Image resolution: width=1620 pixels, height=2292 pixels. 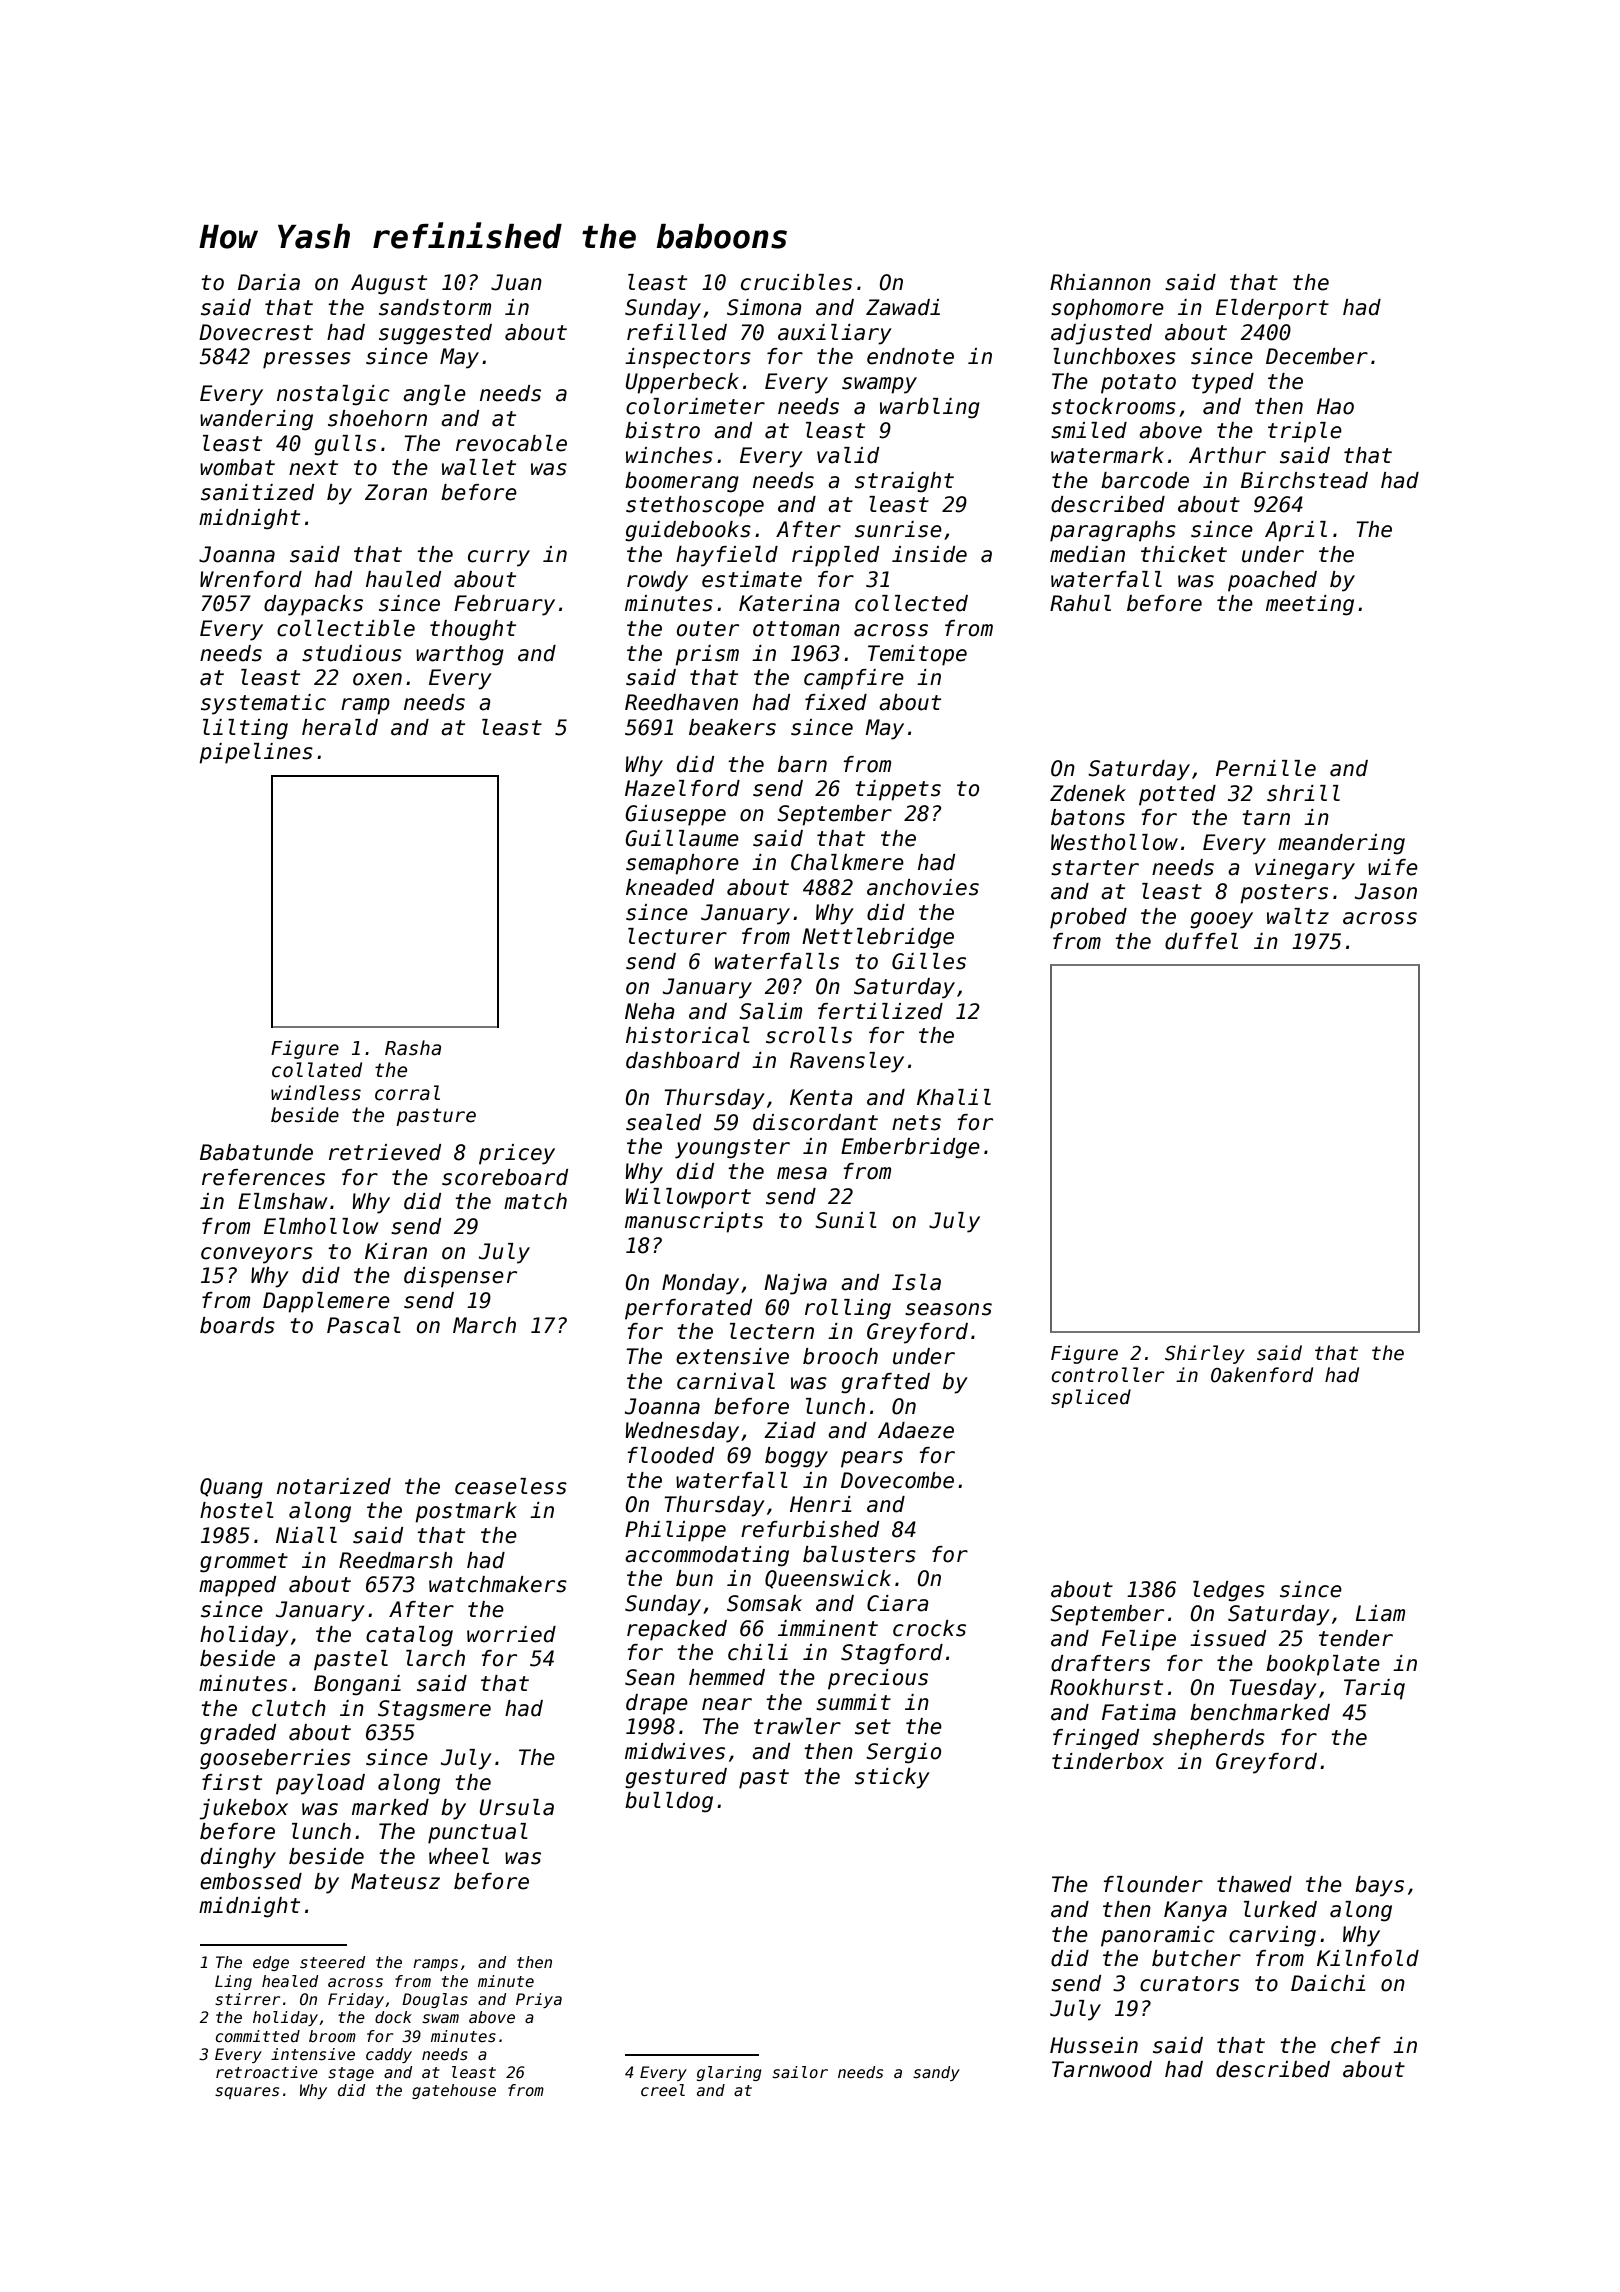 I want to click on Juan, so click(x=516, y=282).
